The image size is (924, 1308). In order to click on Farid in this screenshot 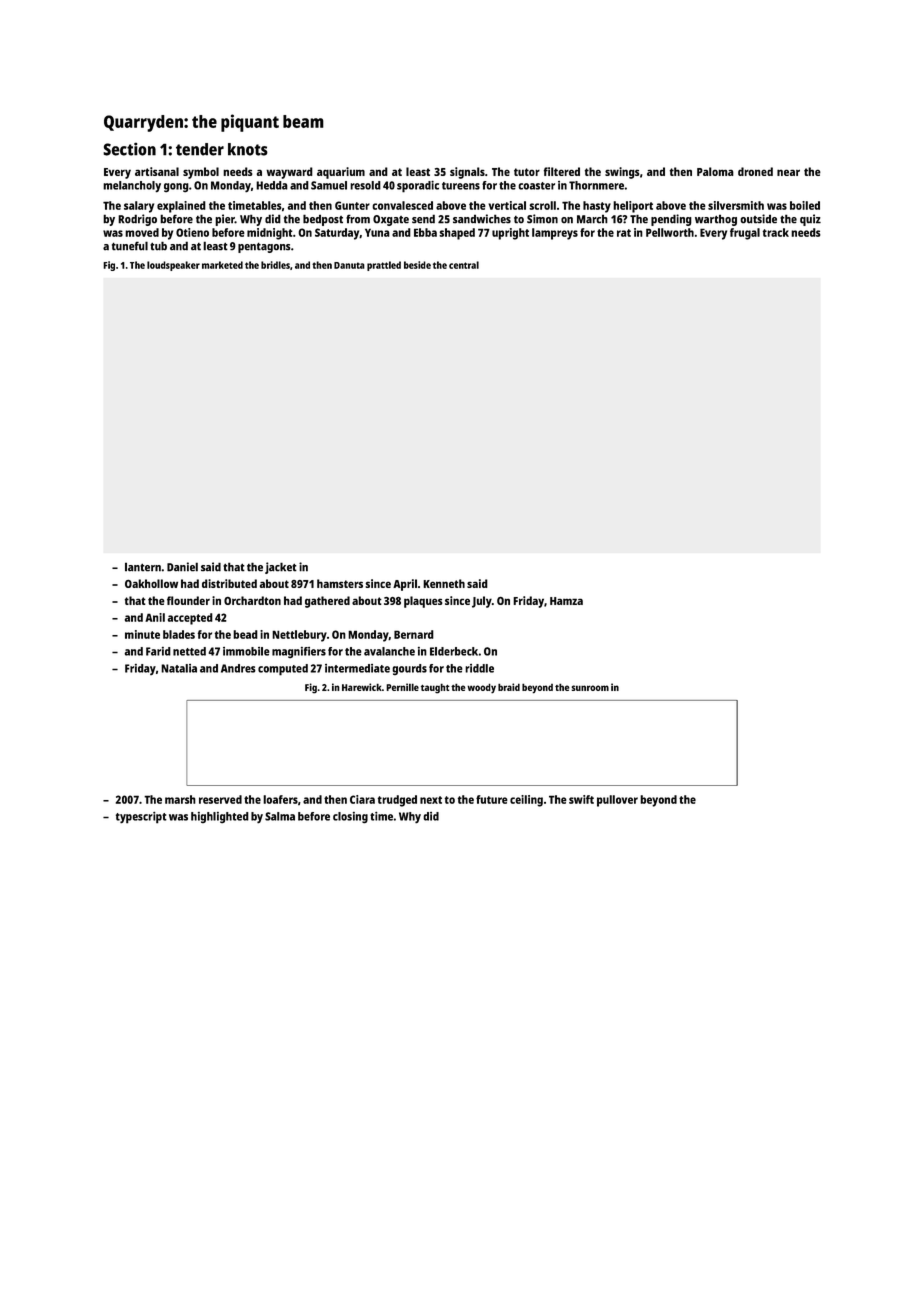, I will do `click(158, 651)`.
